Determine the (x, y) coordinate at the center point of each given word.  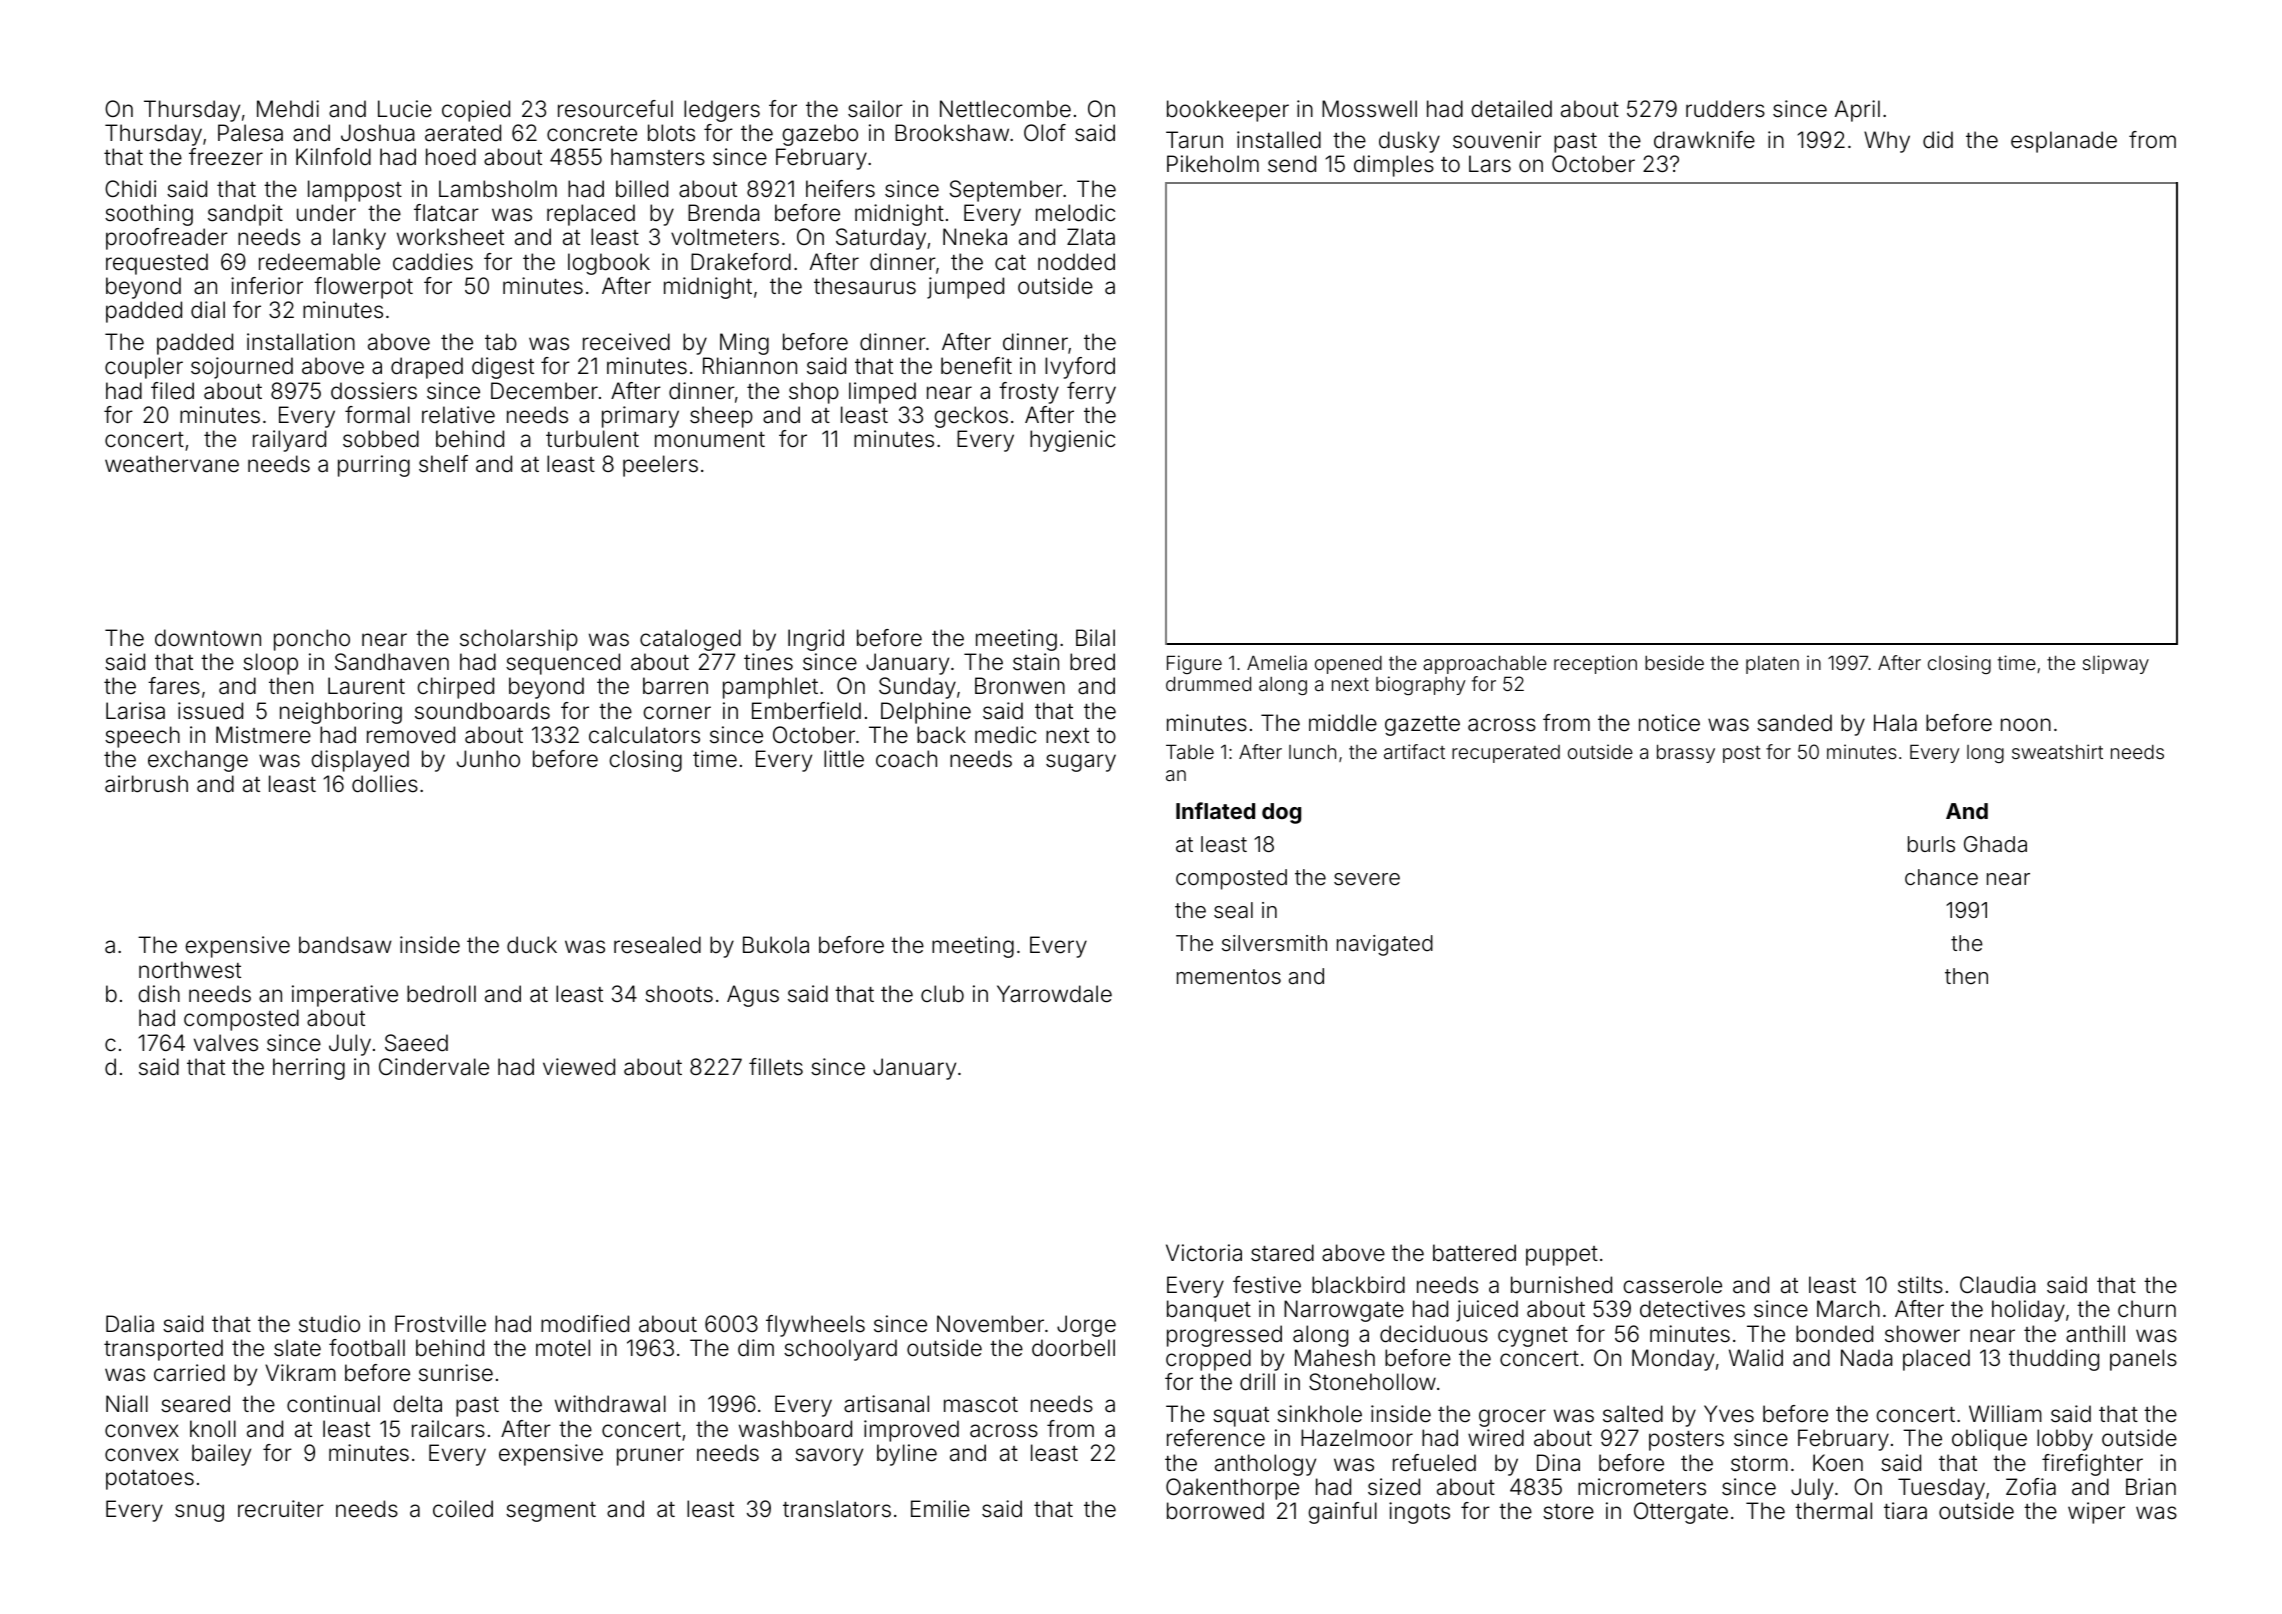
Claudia (1998, 1285)
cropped (1208, 1360)
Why (1887, 142)
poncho (312, 640)
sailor (875, 109)
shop (814, 393)
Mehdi (288, 109)
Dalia (130, 1324)
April (1857, 111)
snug (199, 1513)
